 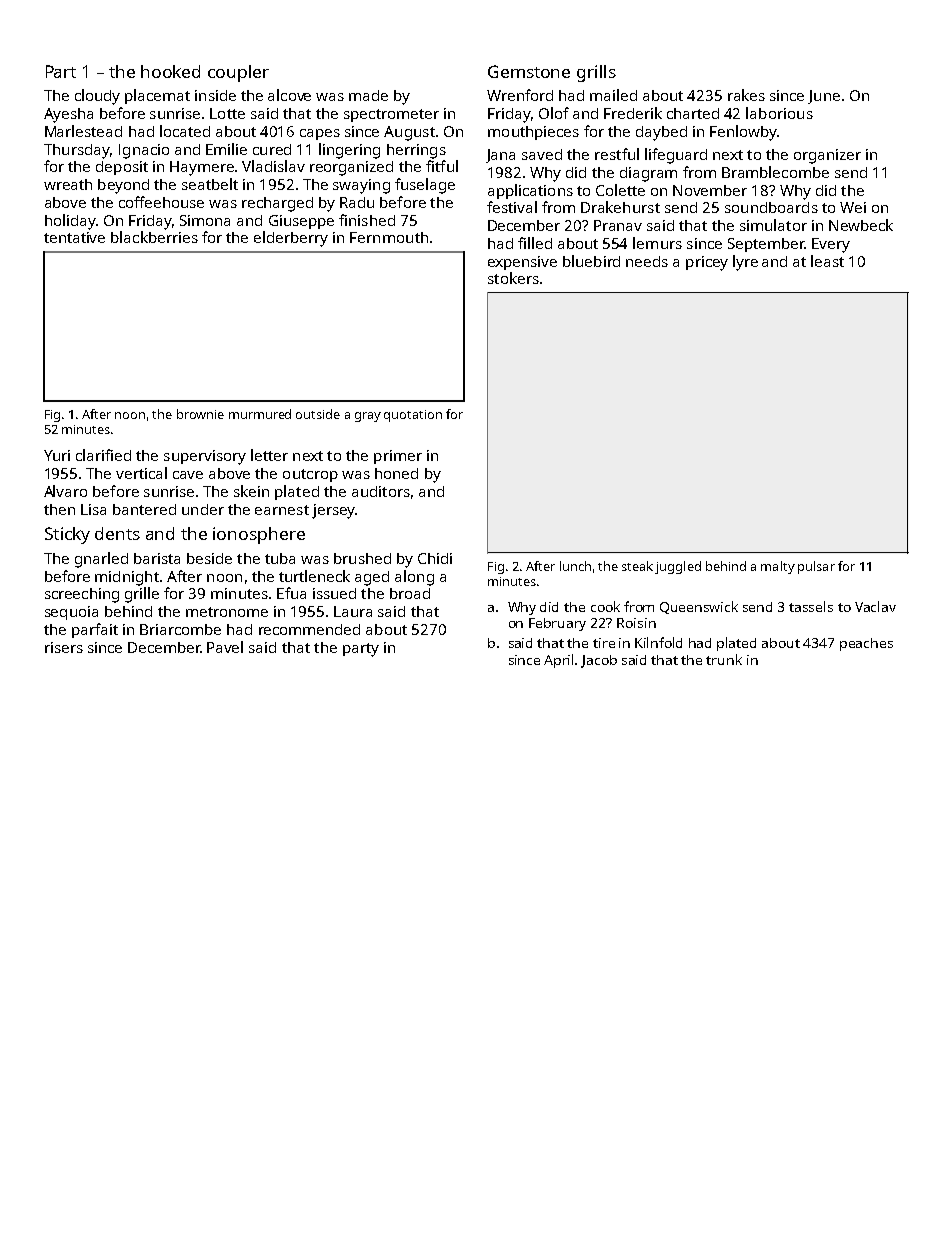 What do you see at coordinates (170, 71) in the screenshot?
I see `hooked` at bounding box center [170, 71].
